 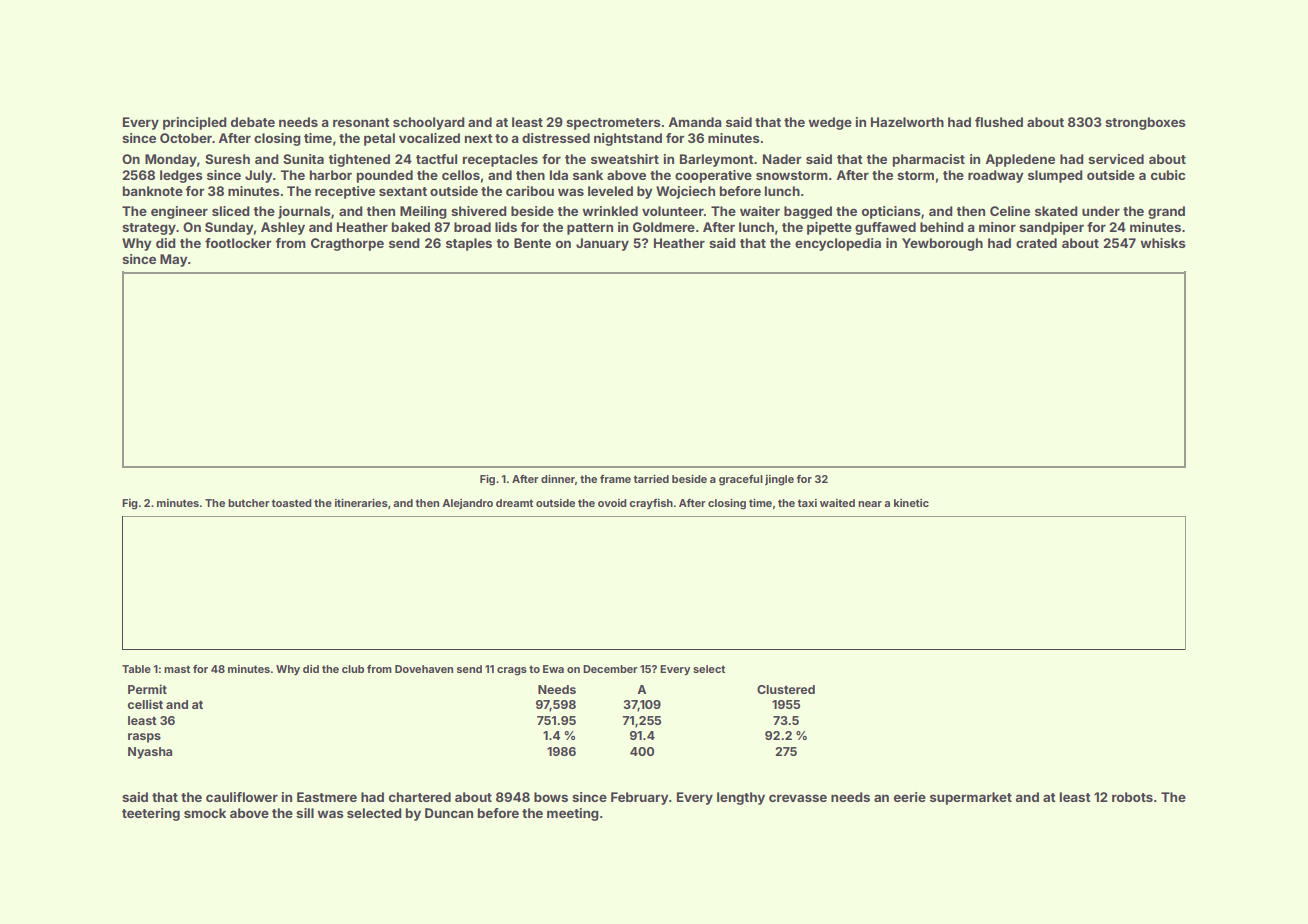 What do you see at coordinates (467, 504) in the document?
I see `Alejandro` at bounding box center [467, 504].
